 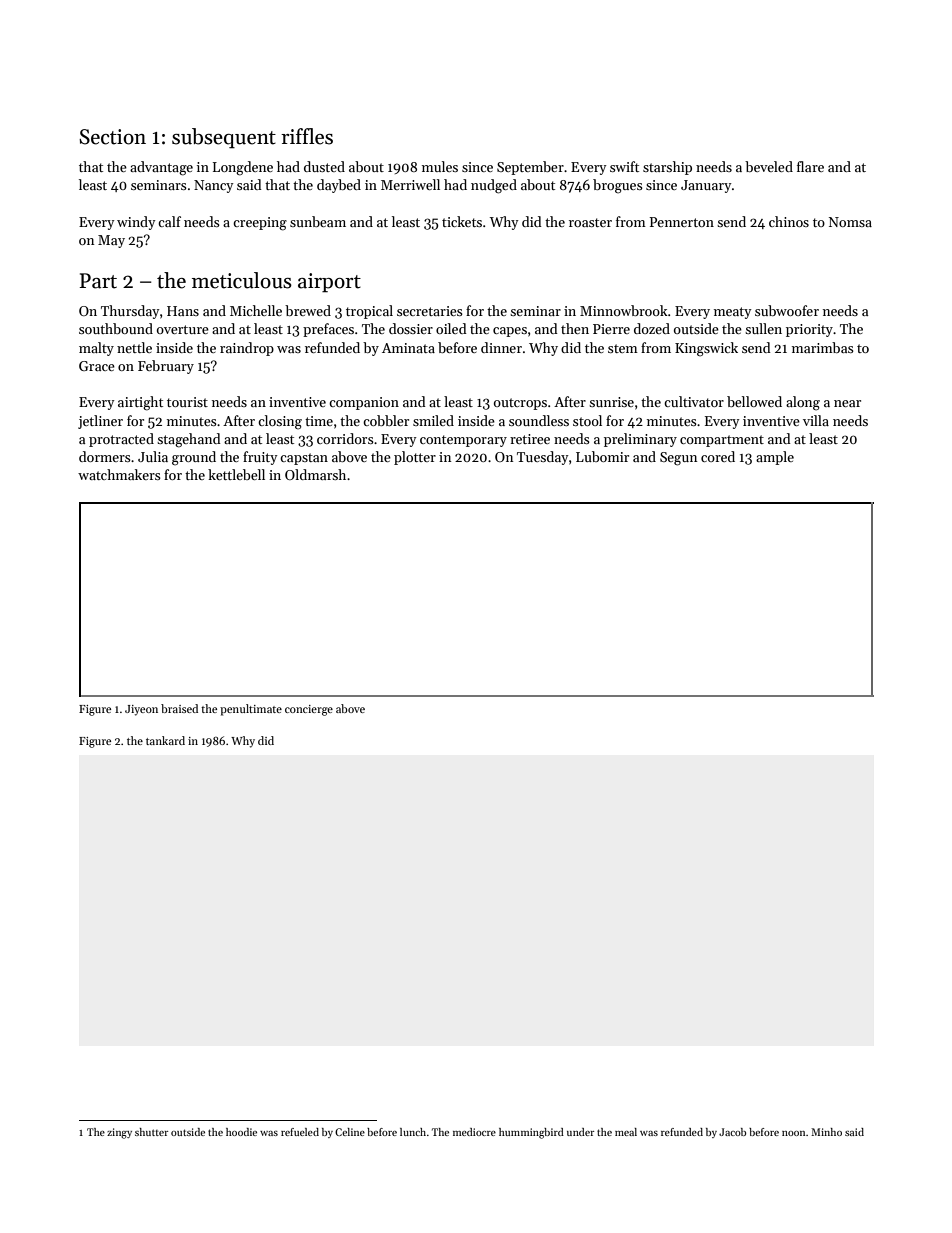 What do you see at coordinates (732, 1132) in the document?
I see `Jacob` at bounding box center [732, 1132].
